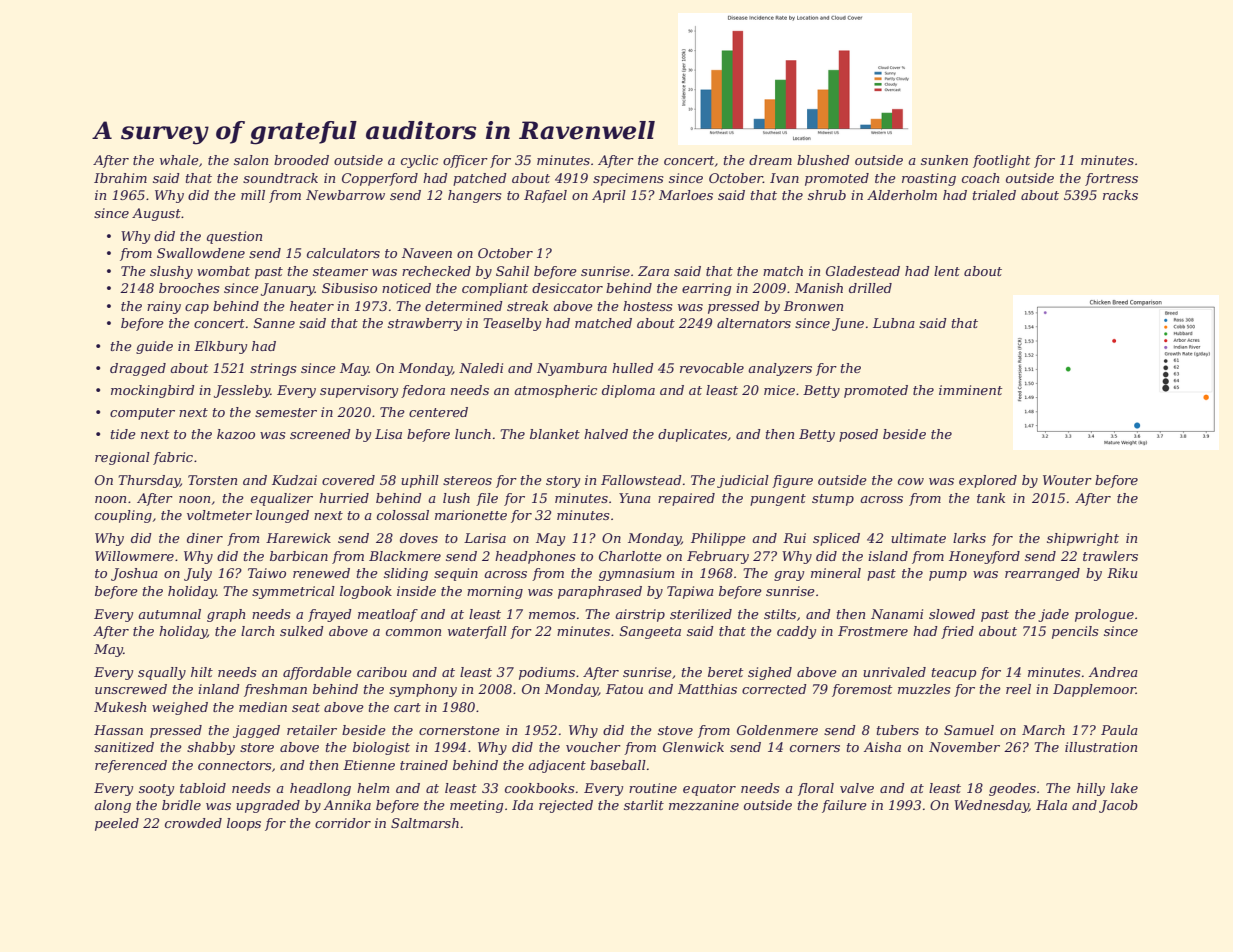  What do you see at coordinates (407, 707) in the screenshot?
I see `cart` at bounding box center [407, 707].
